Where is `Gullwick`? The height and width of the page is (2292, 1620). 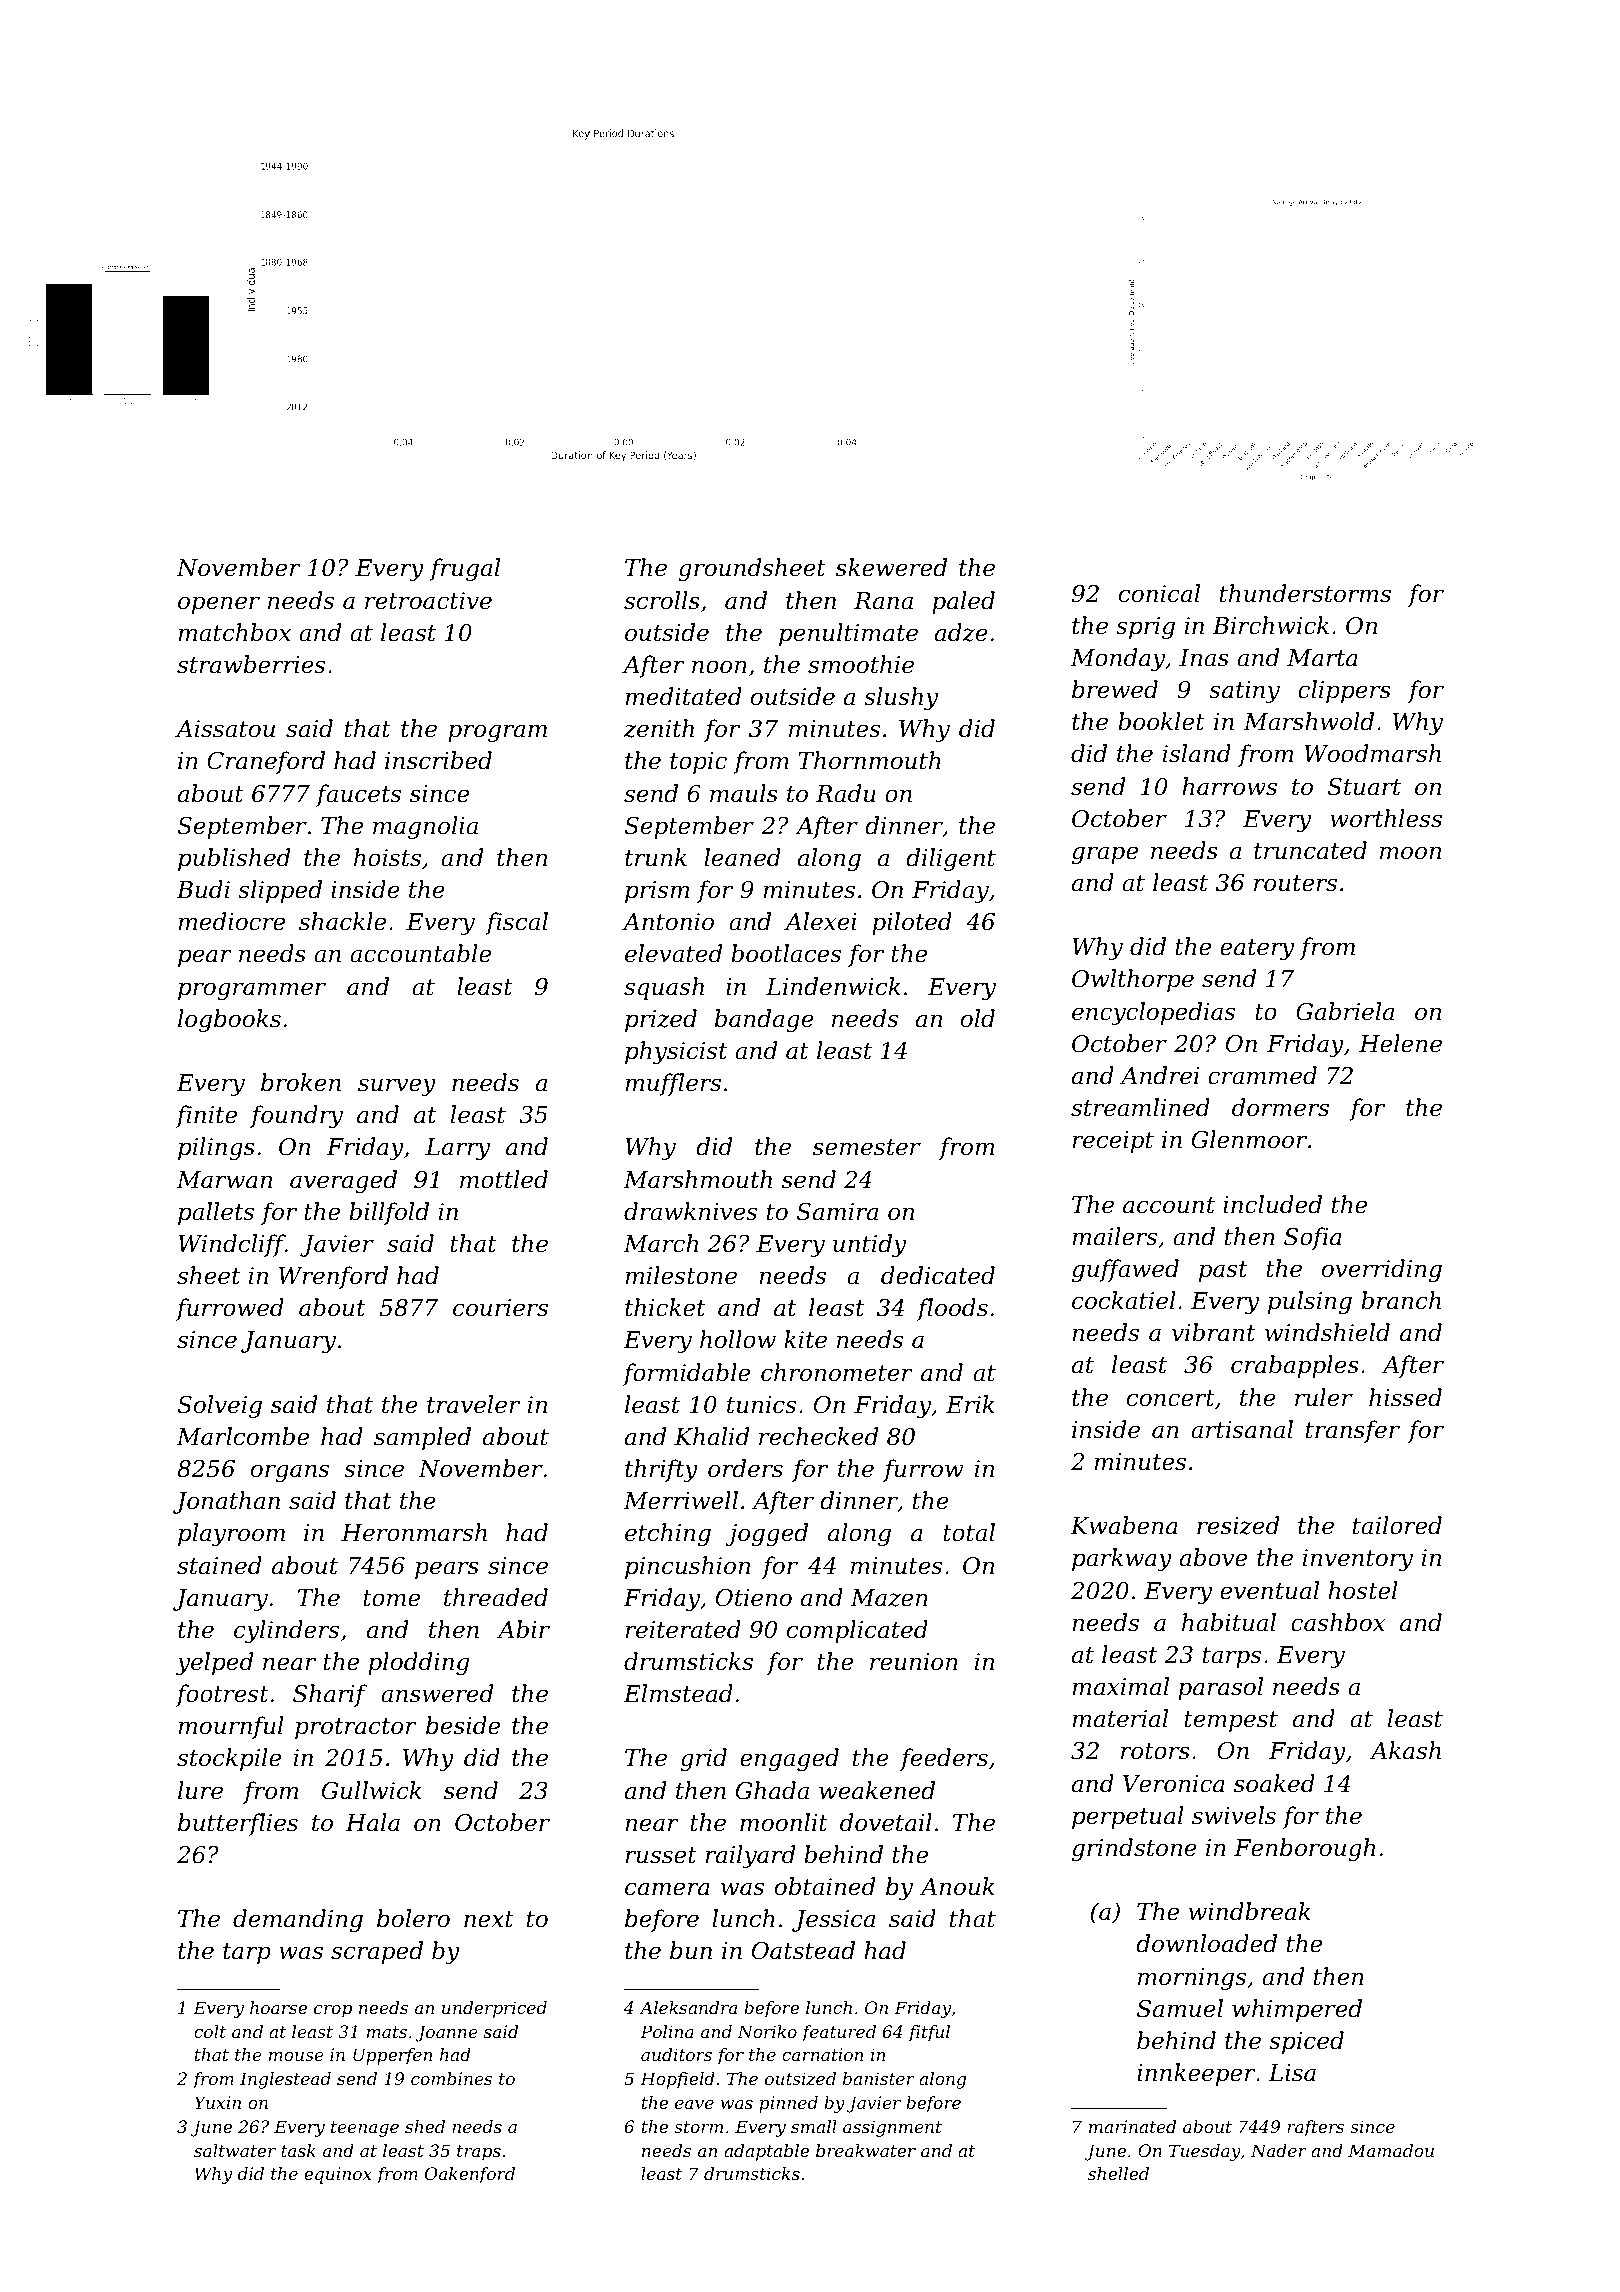
Gullwick is located at coordinates (372, 1790).
